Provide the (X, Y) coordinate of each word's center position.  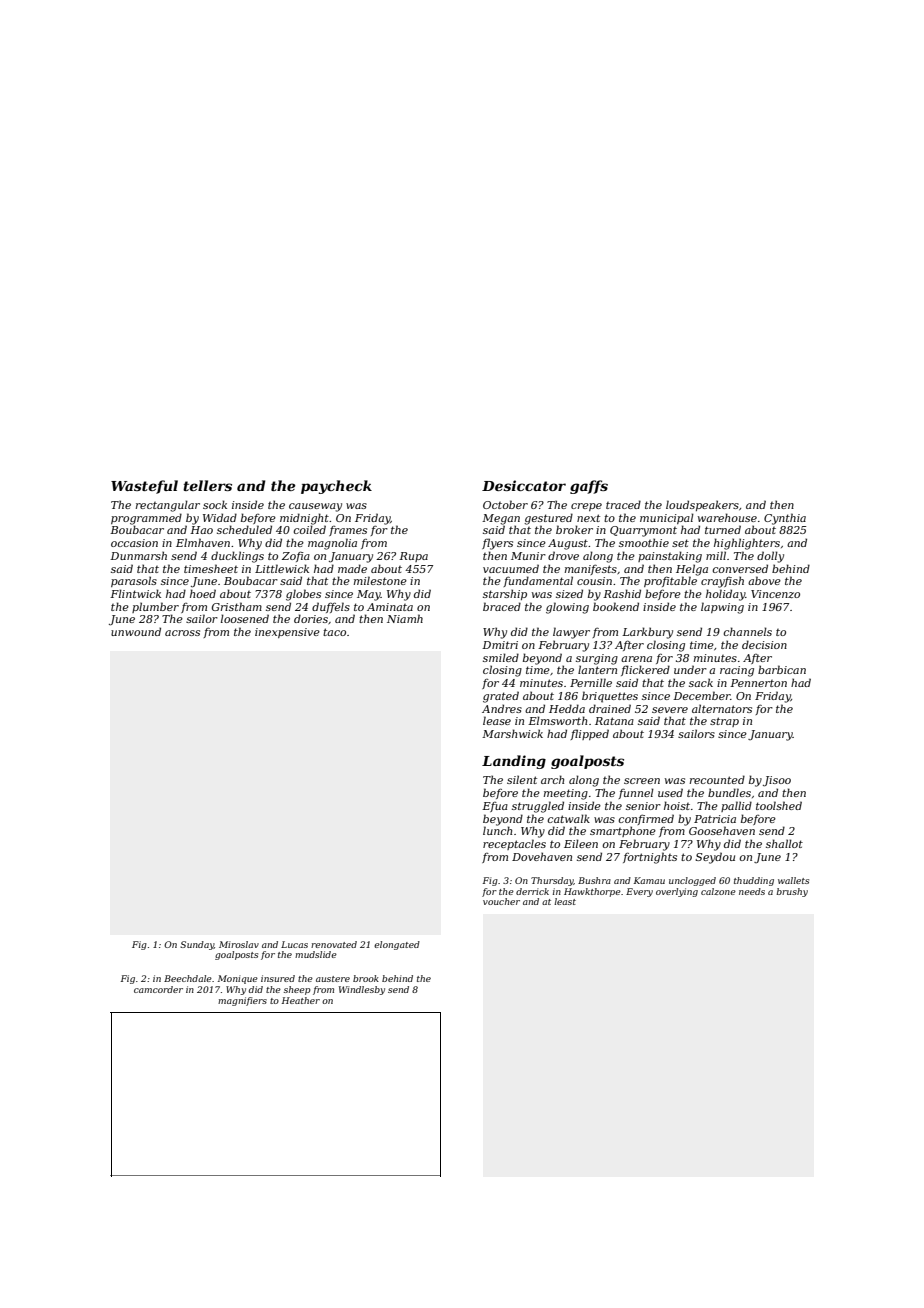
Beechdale (188, 978)
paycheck (336, 487)
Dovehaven (542, 856)
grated (501, 697)
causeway (315, 507)
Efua (495, 807)
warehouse (727, 517)
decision (764, 644)
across (182, 633)
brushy (792, 892)
